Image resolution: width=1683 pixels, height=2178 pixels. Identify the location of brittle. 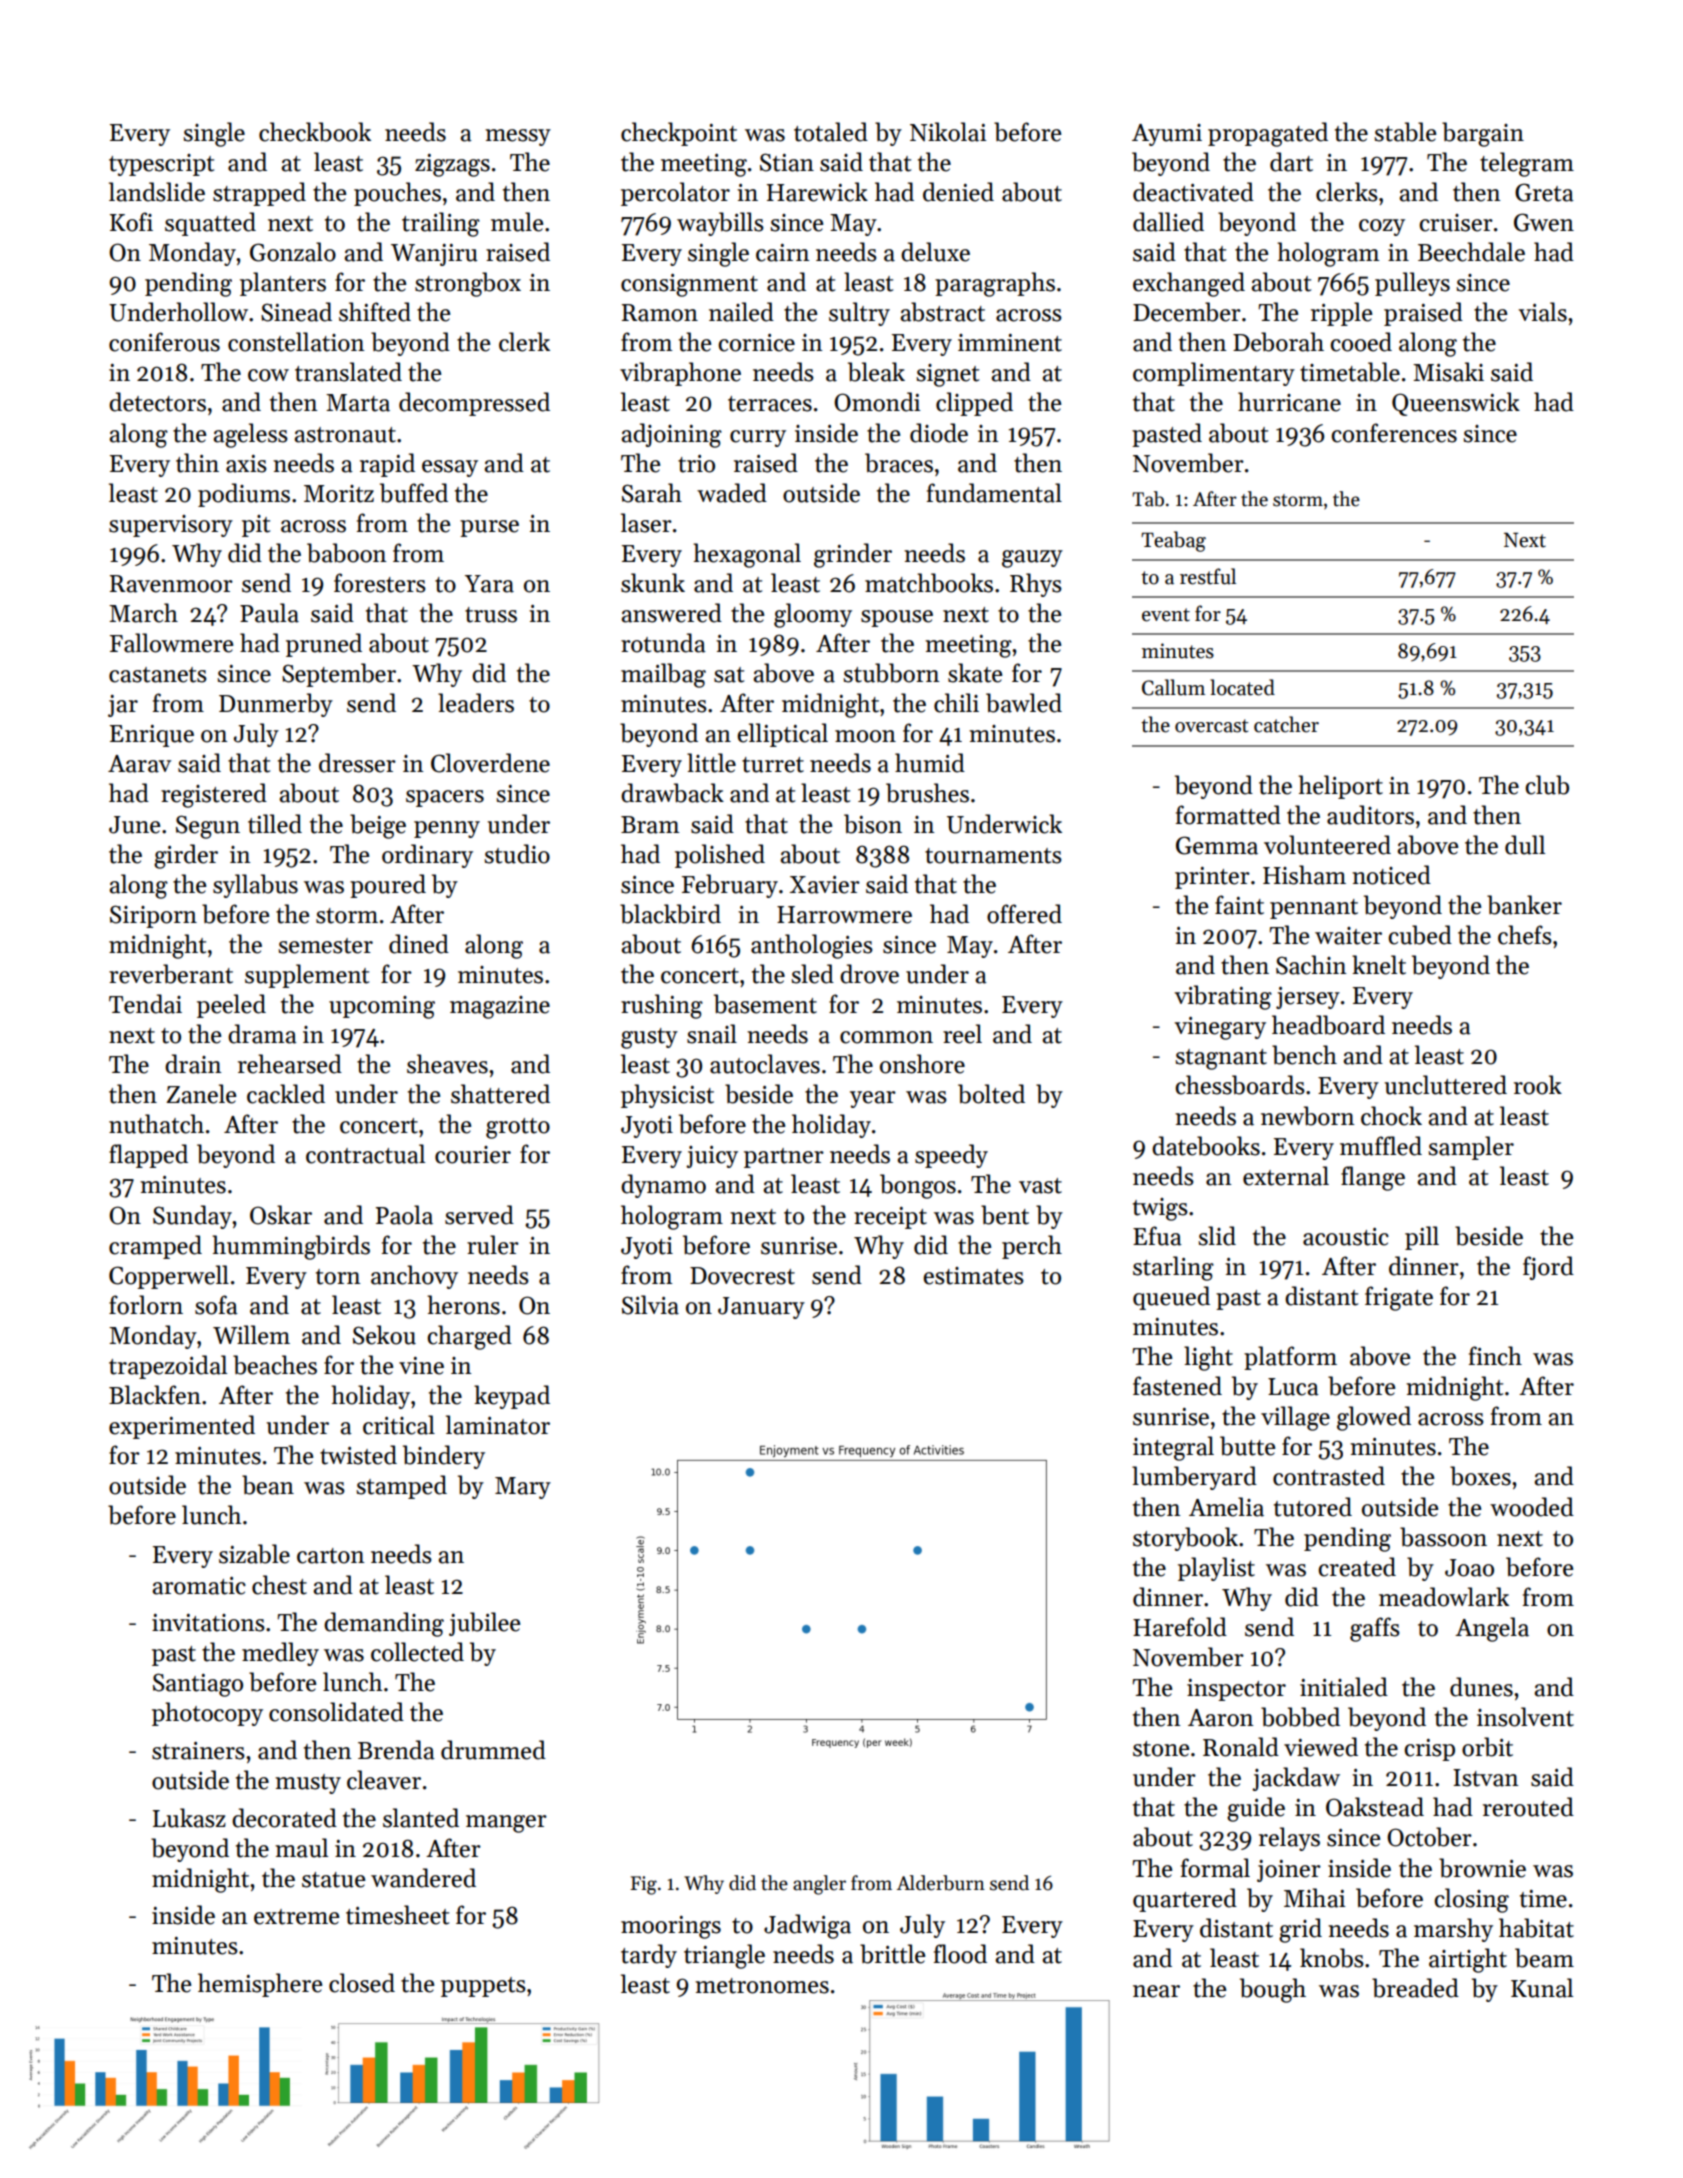
(892, 1954).
